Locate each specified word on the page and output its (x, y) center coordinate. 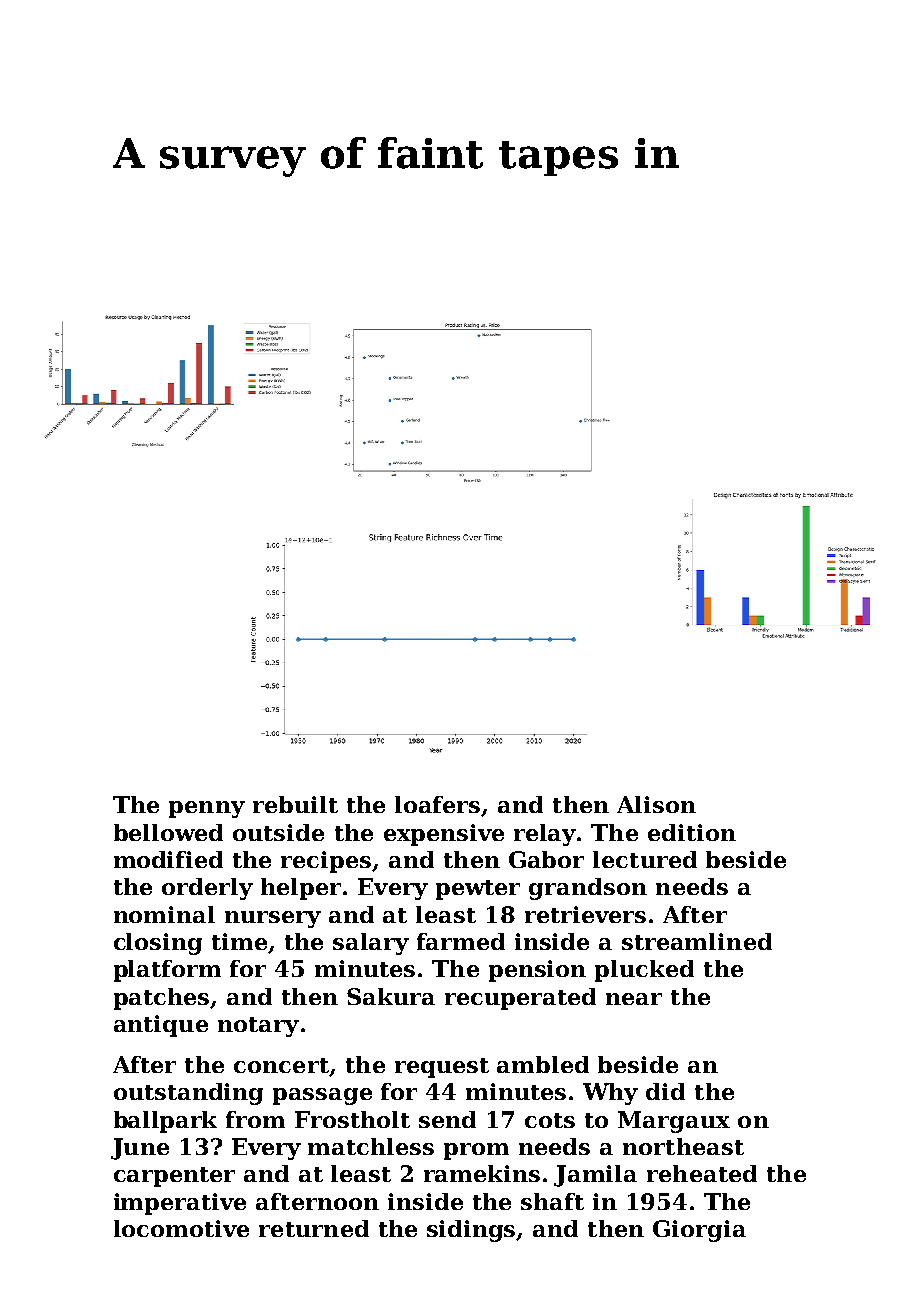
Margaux (674, 1122)
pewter (478, 890)
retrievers (585, 914)
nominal (164, 914)
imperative (180, 1204)
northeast (683, 1146)
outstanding (188, 1094)
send (447, 1119)
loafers (437, 804)
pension (537, 971)
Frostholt (352, 1119)
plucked (644, 971)
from (255, 1119)
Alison (656, 804)
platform (167, 971)
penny (207, 809)
